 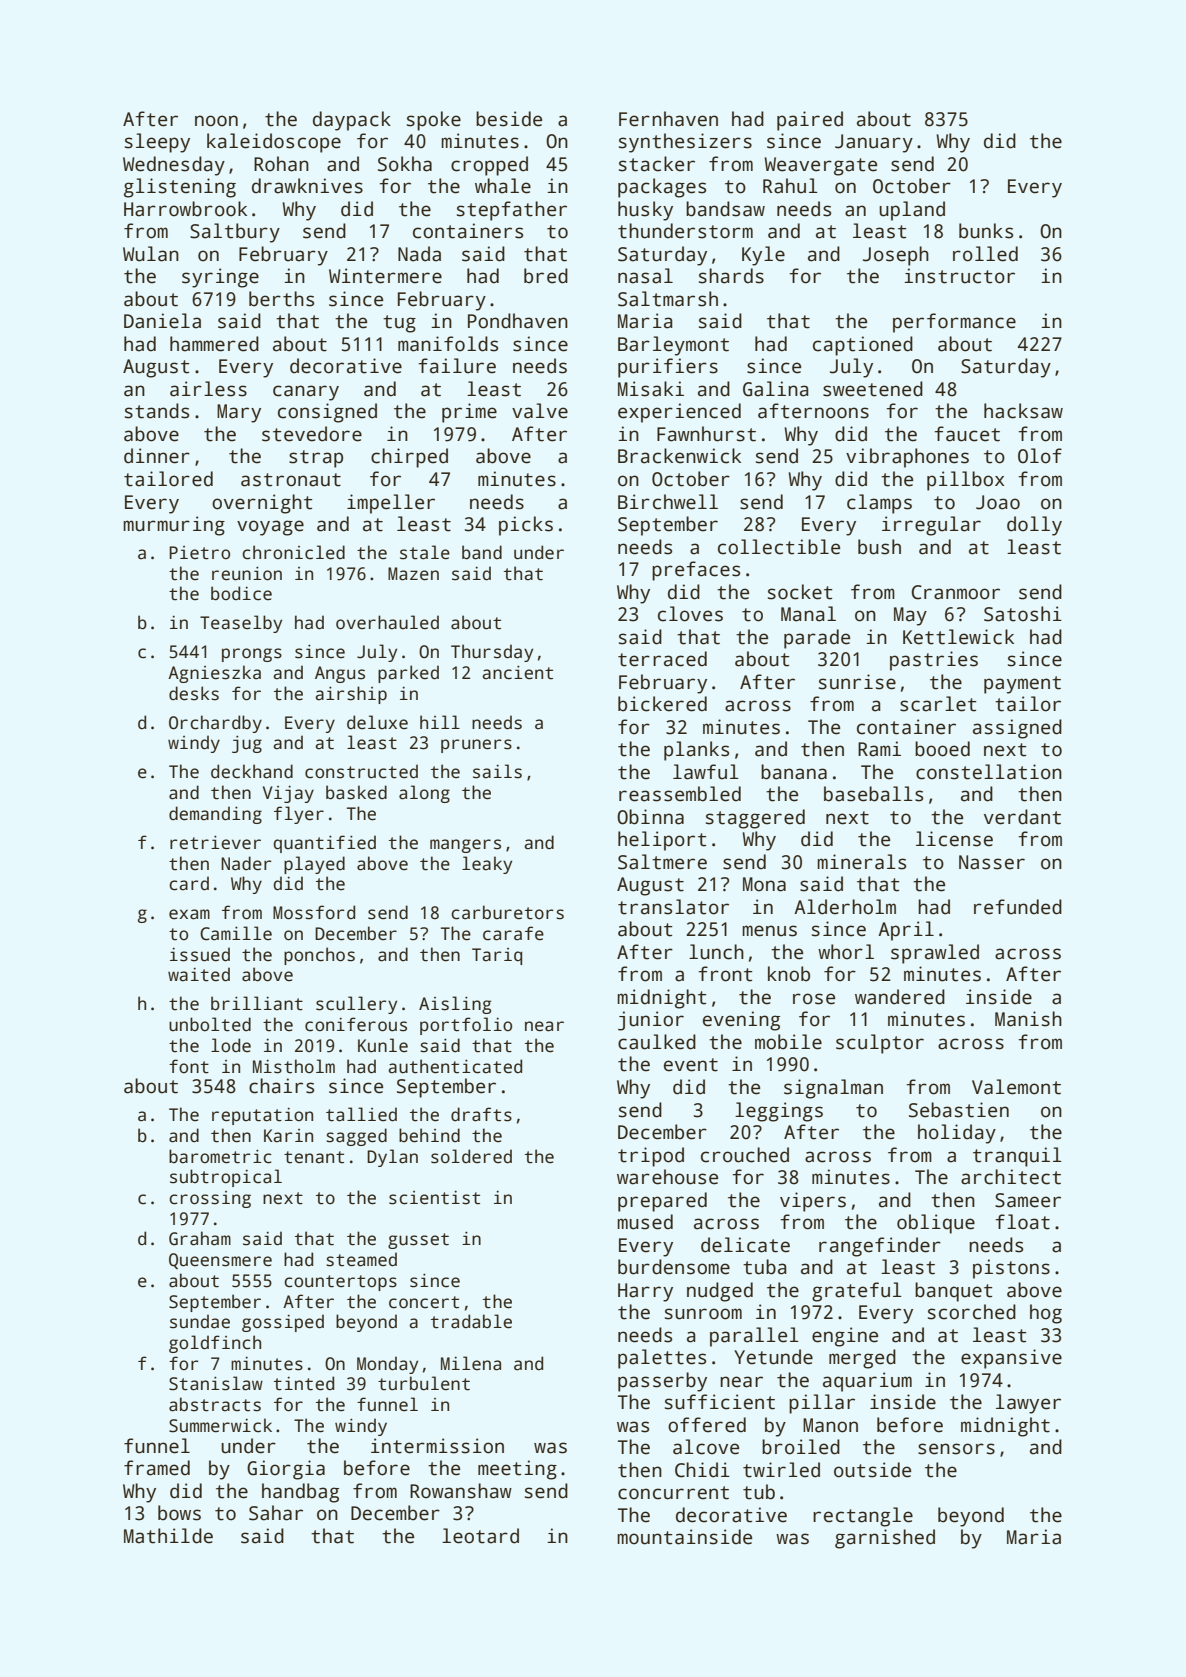 What do you see at coordinates (546, 276) in the page?
I see `bred` at bounding box center [546, 276].
